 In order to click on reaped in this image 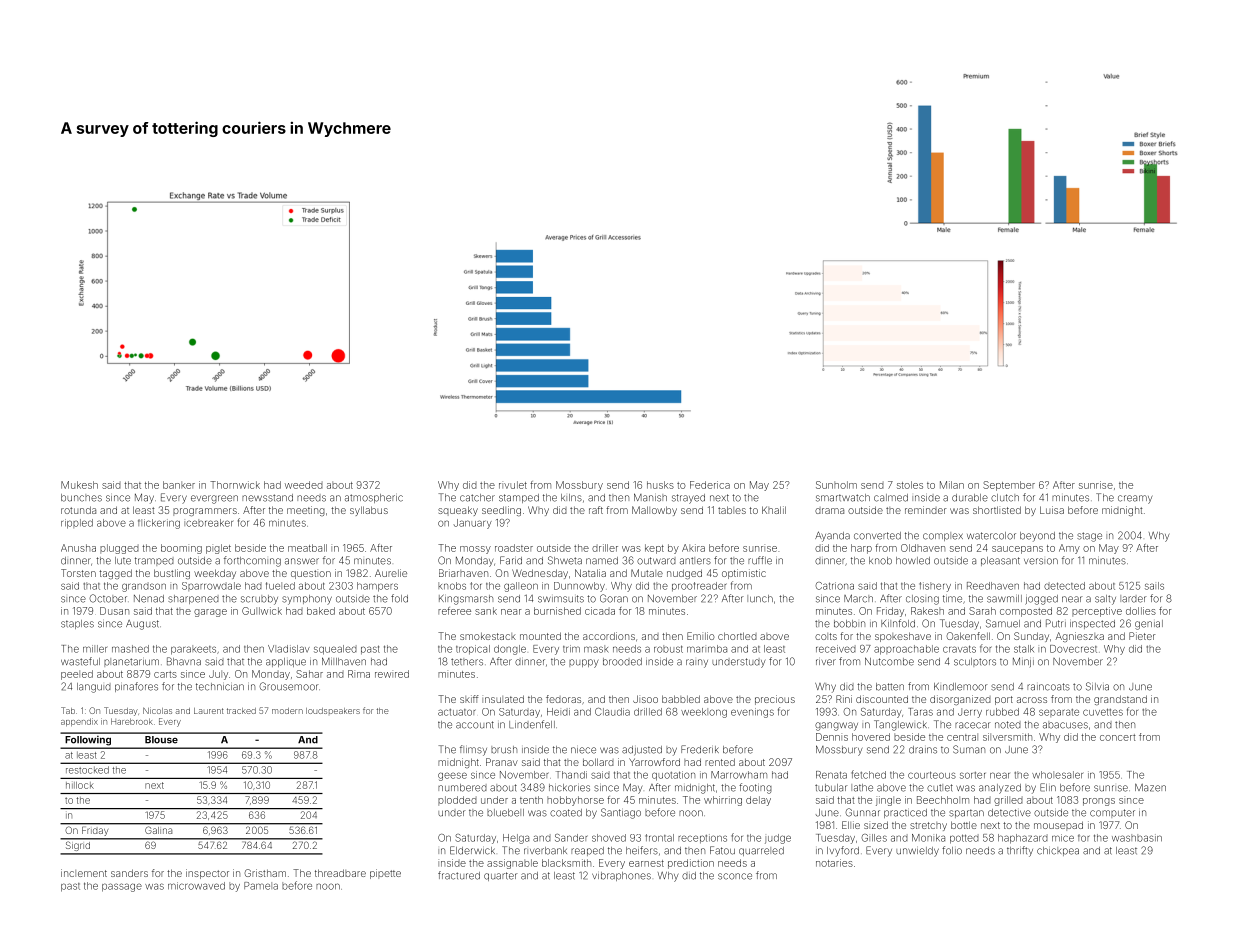, I will do `click(587, 851)`.
